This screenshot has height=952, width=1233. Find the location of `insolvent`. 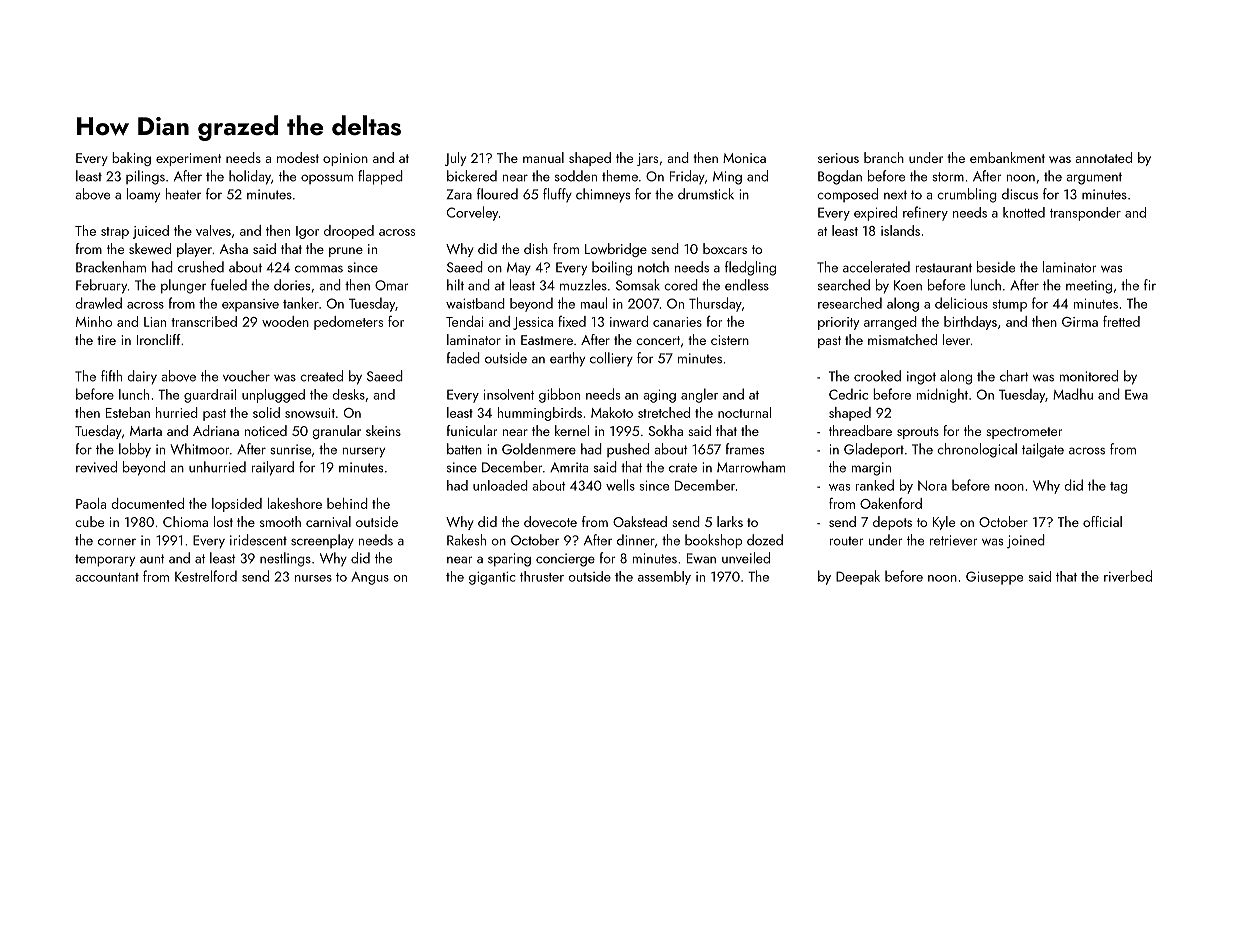

insolvent is located at coordinates (509, 394).
